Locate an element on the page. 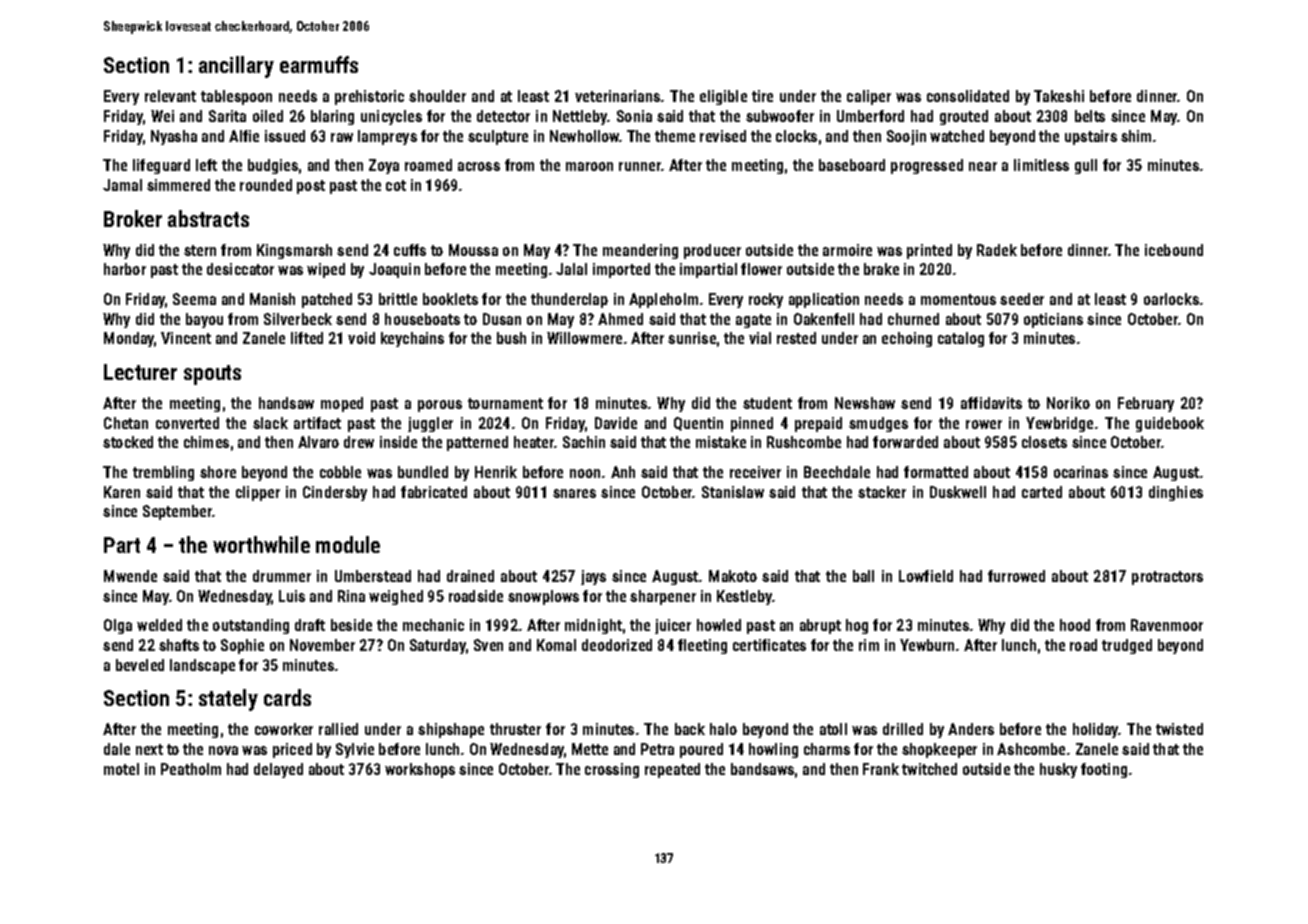 This document has height=924, width=1308. Takeshi is located at coordinates (1059, 96).
